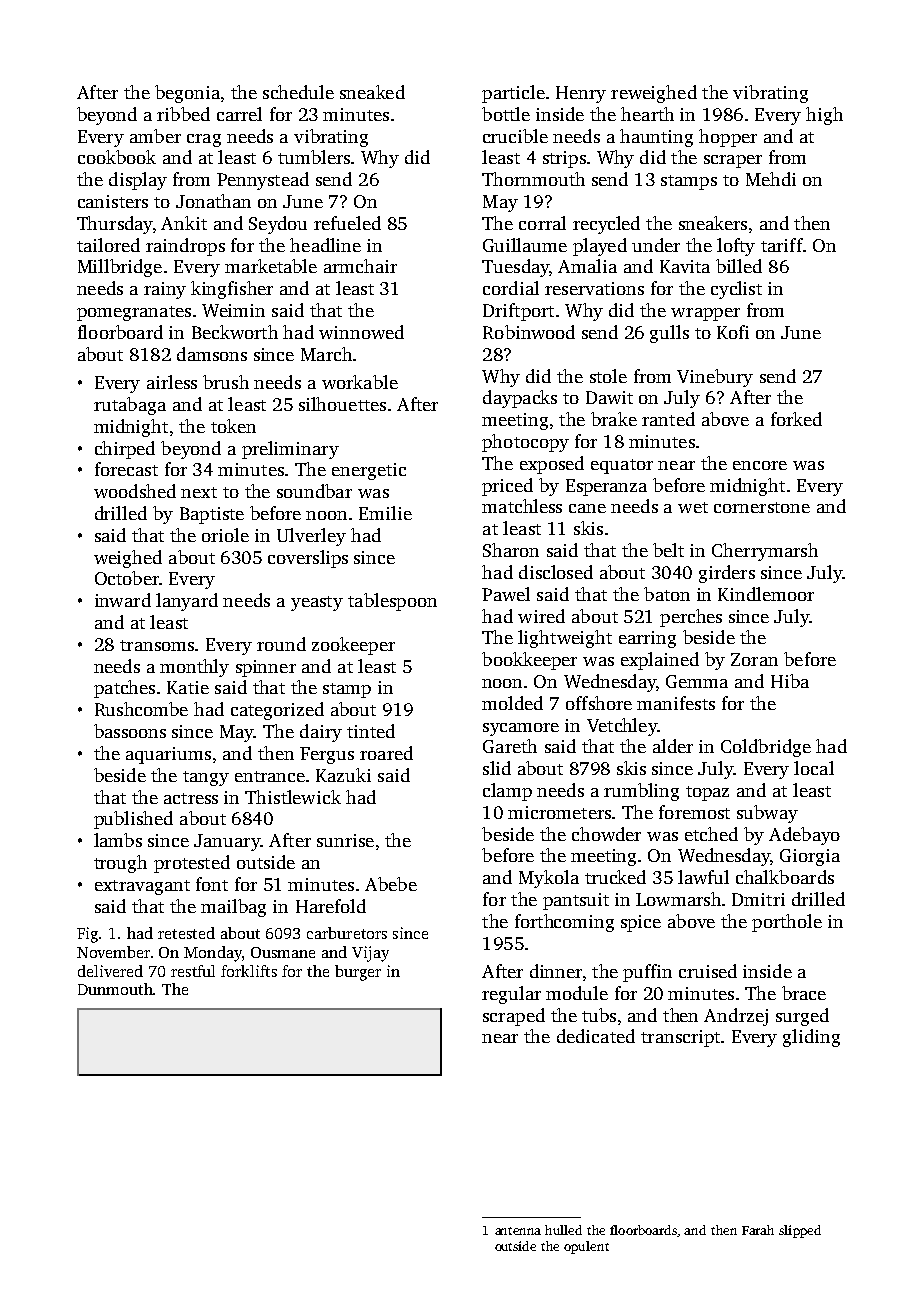 This screenshot has width=924, height=1308. I want to click on Dunmouth, so click(115, 989).
